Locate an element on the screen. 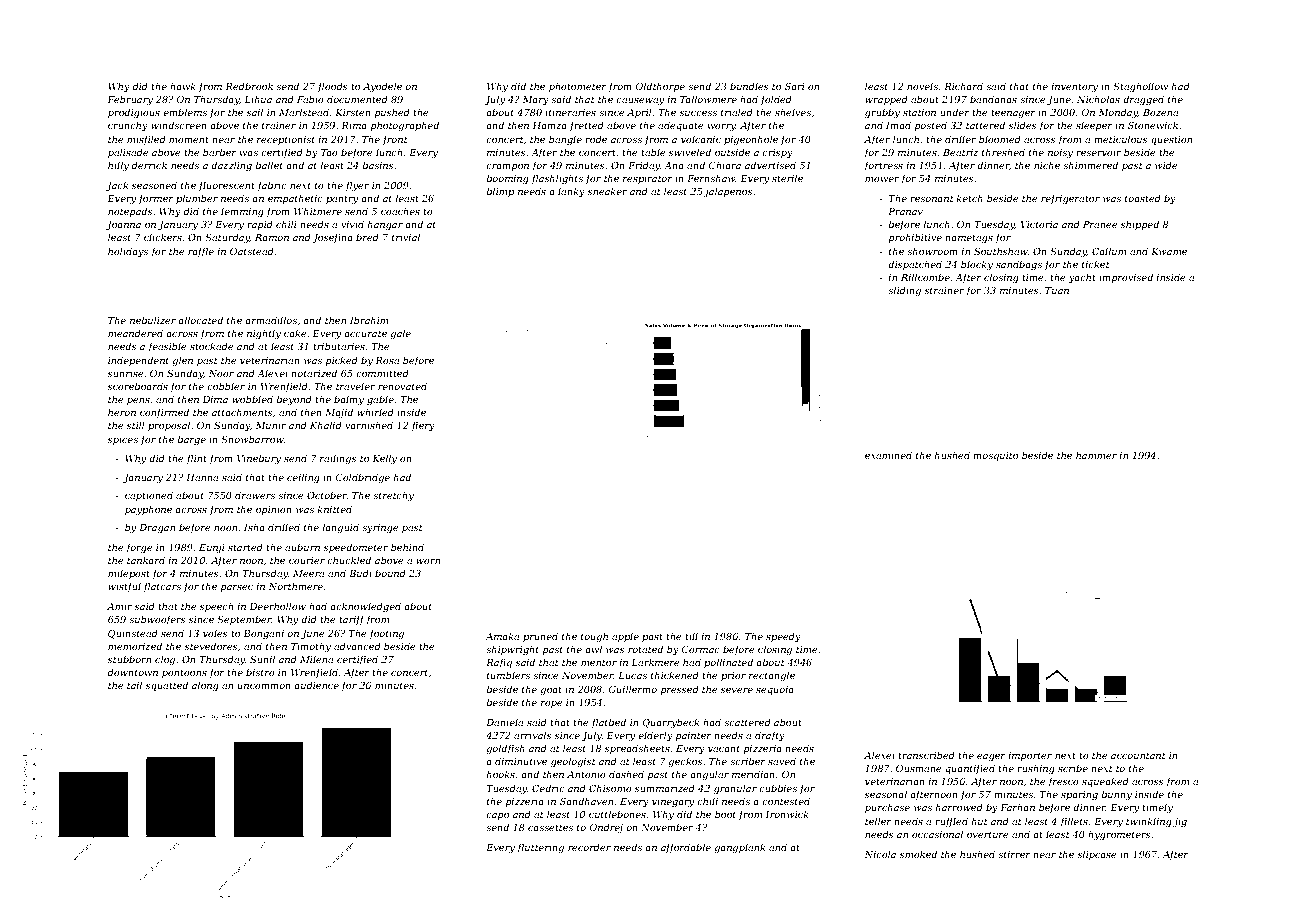 The width and height of the screenshot is (1308, 924). worn is located at coordinates (428, 561).
